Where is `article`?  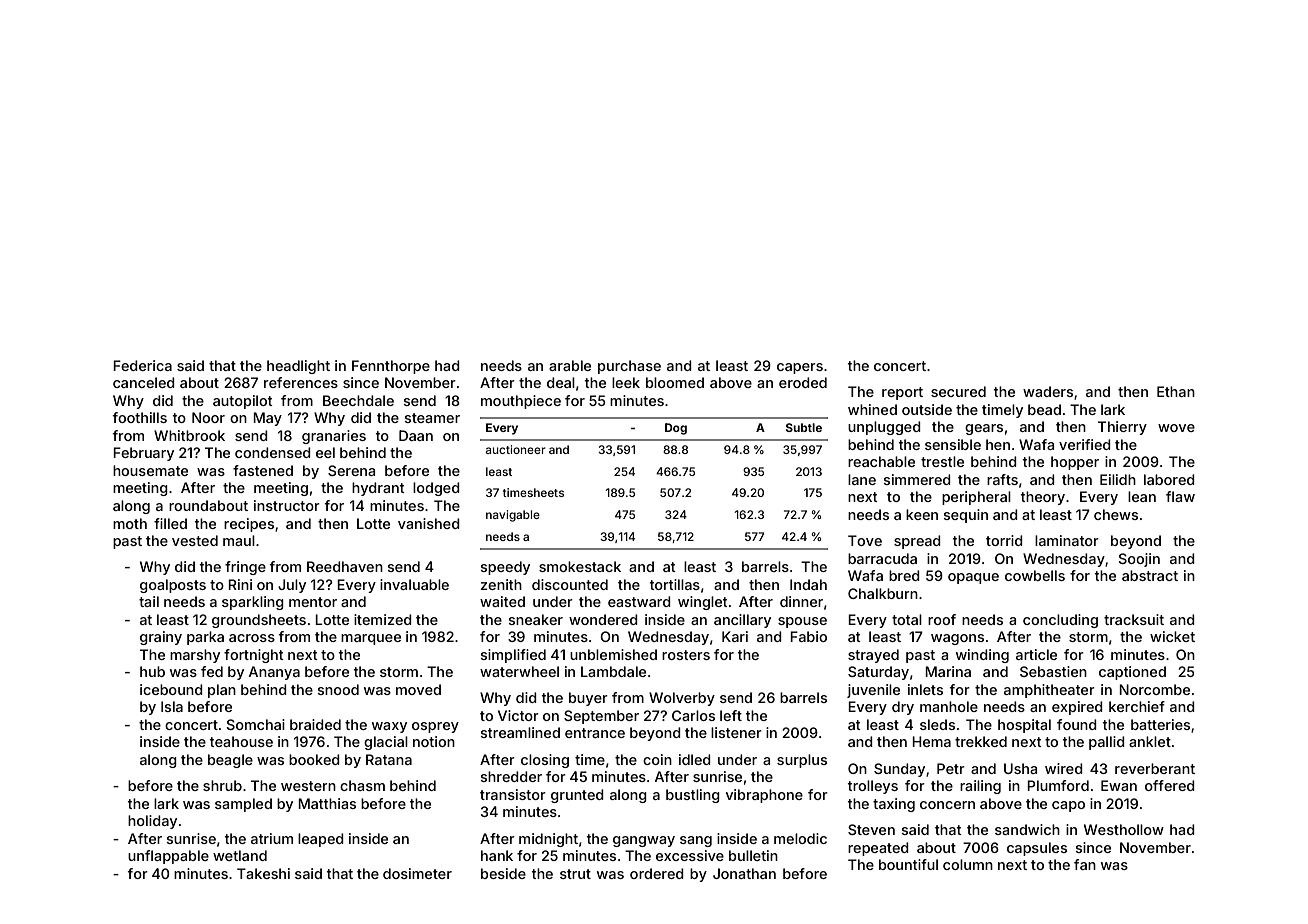 article is located at coordinates (1036, 654).
